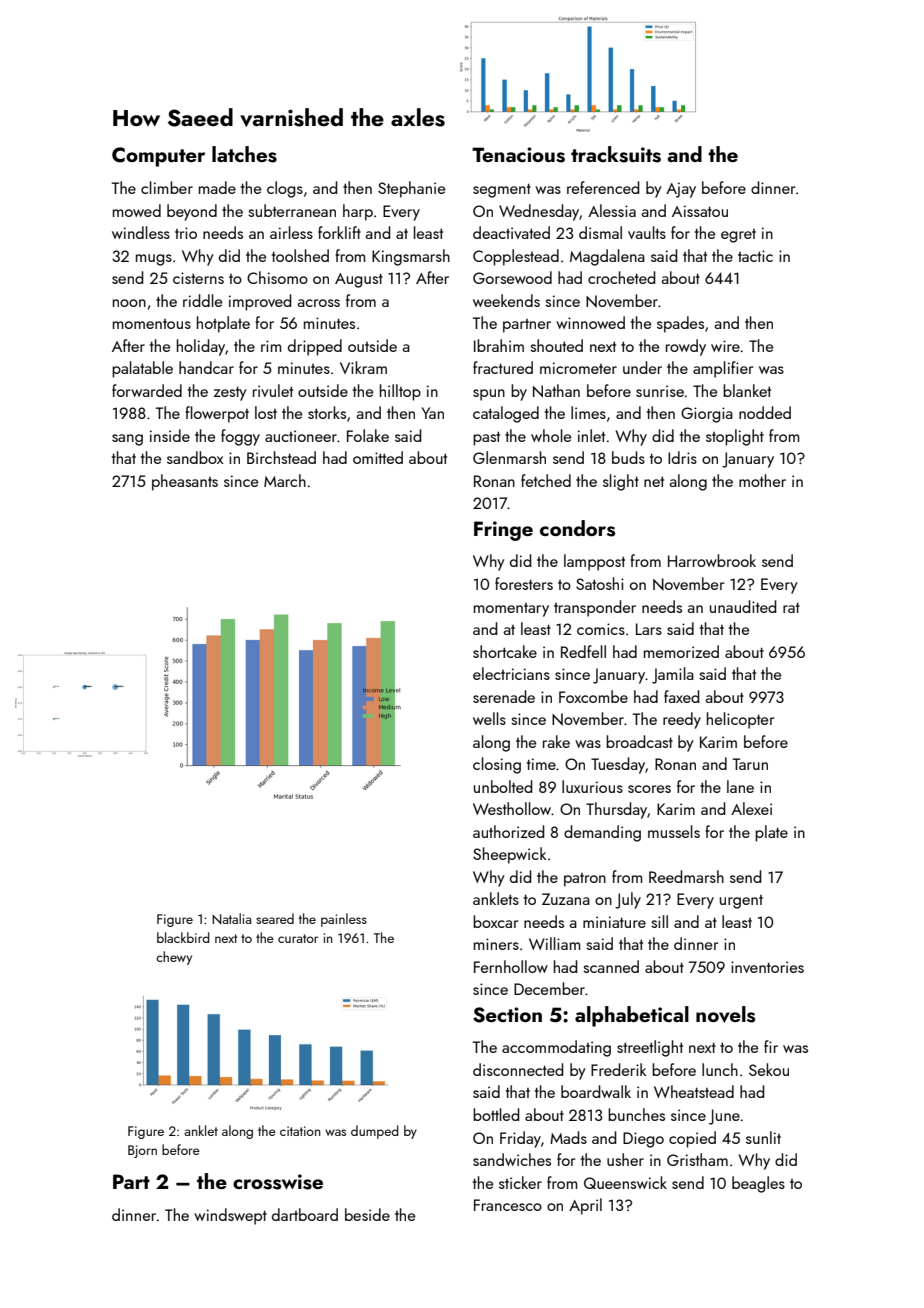 The height and width of the document is (1308, 924). Describe the element at coordinates (616, 154) in the document. I see `tracksuits` at that location.
